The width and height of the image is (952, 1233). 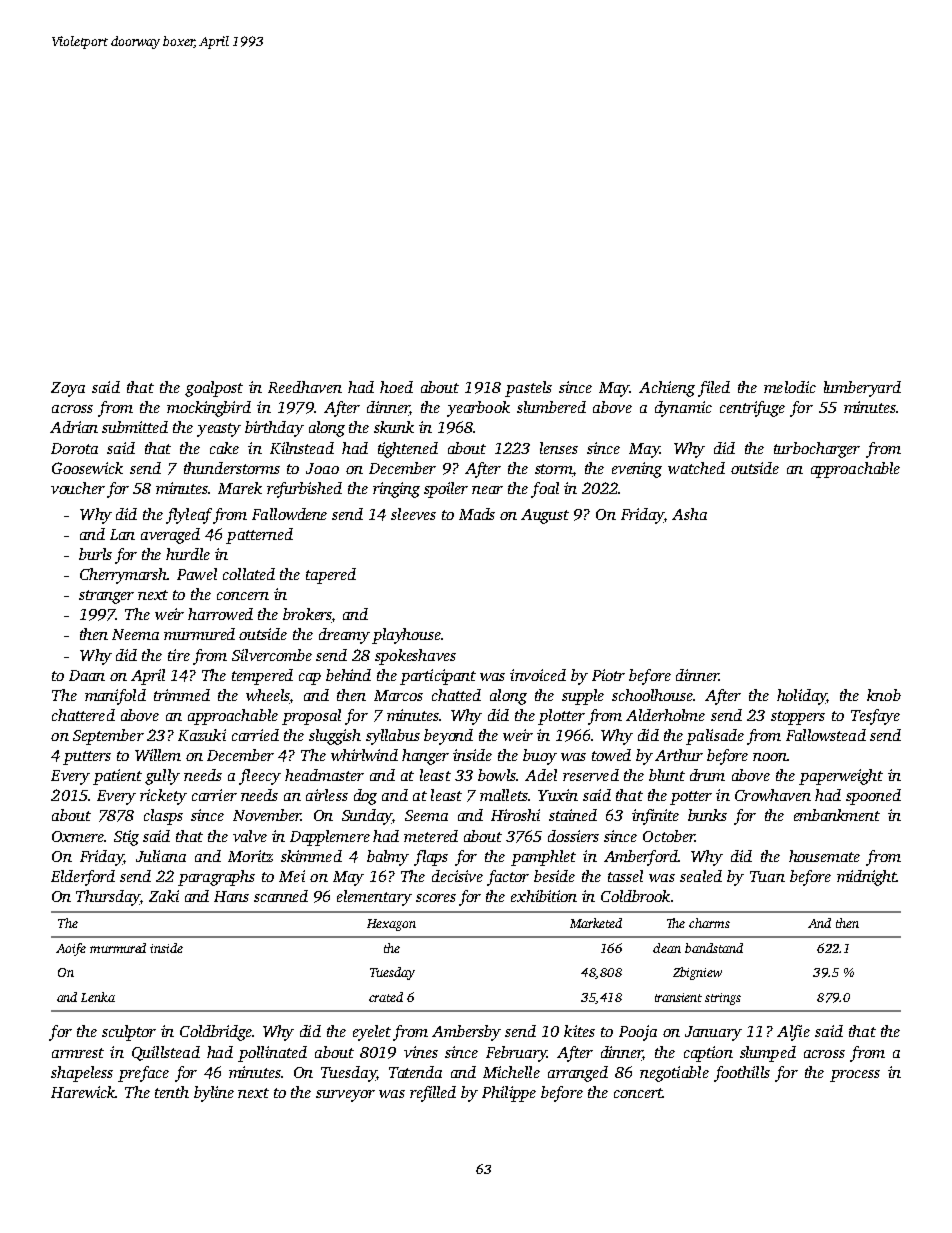 I want to click on goalpost, so click(x=214, y=389).
